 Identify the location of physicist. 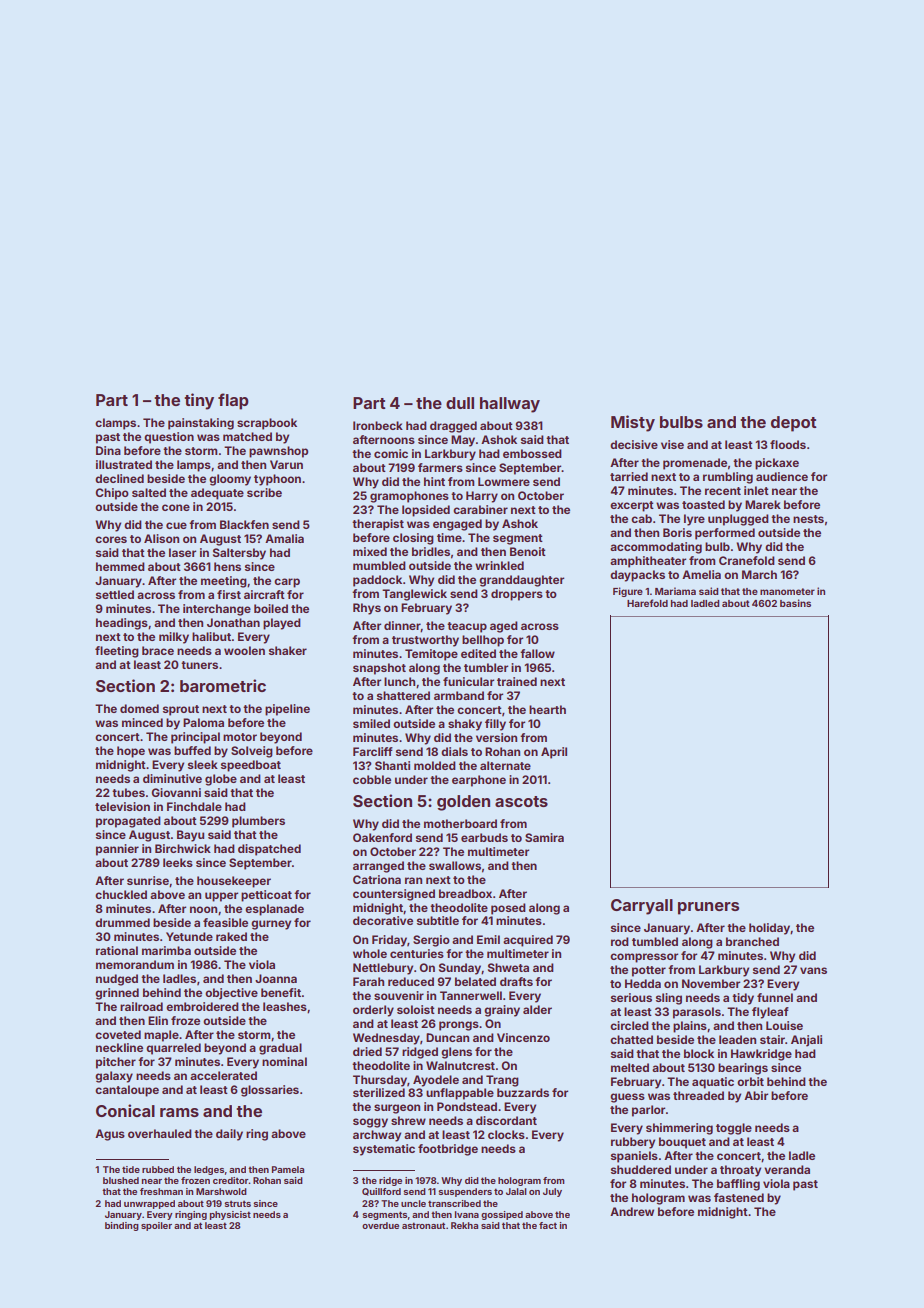
(230, 1215).
